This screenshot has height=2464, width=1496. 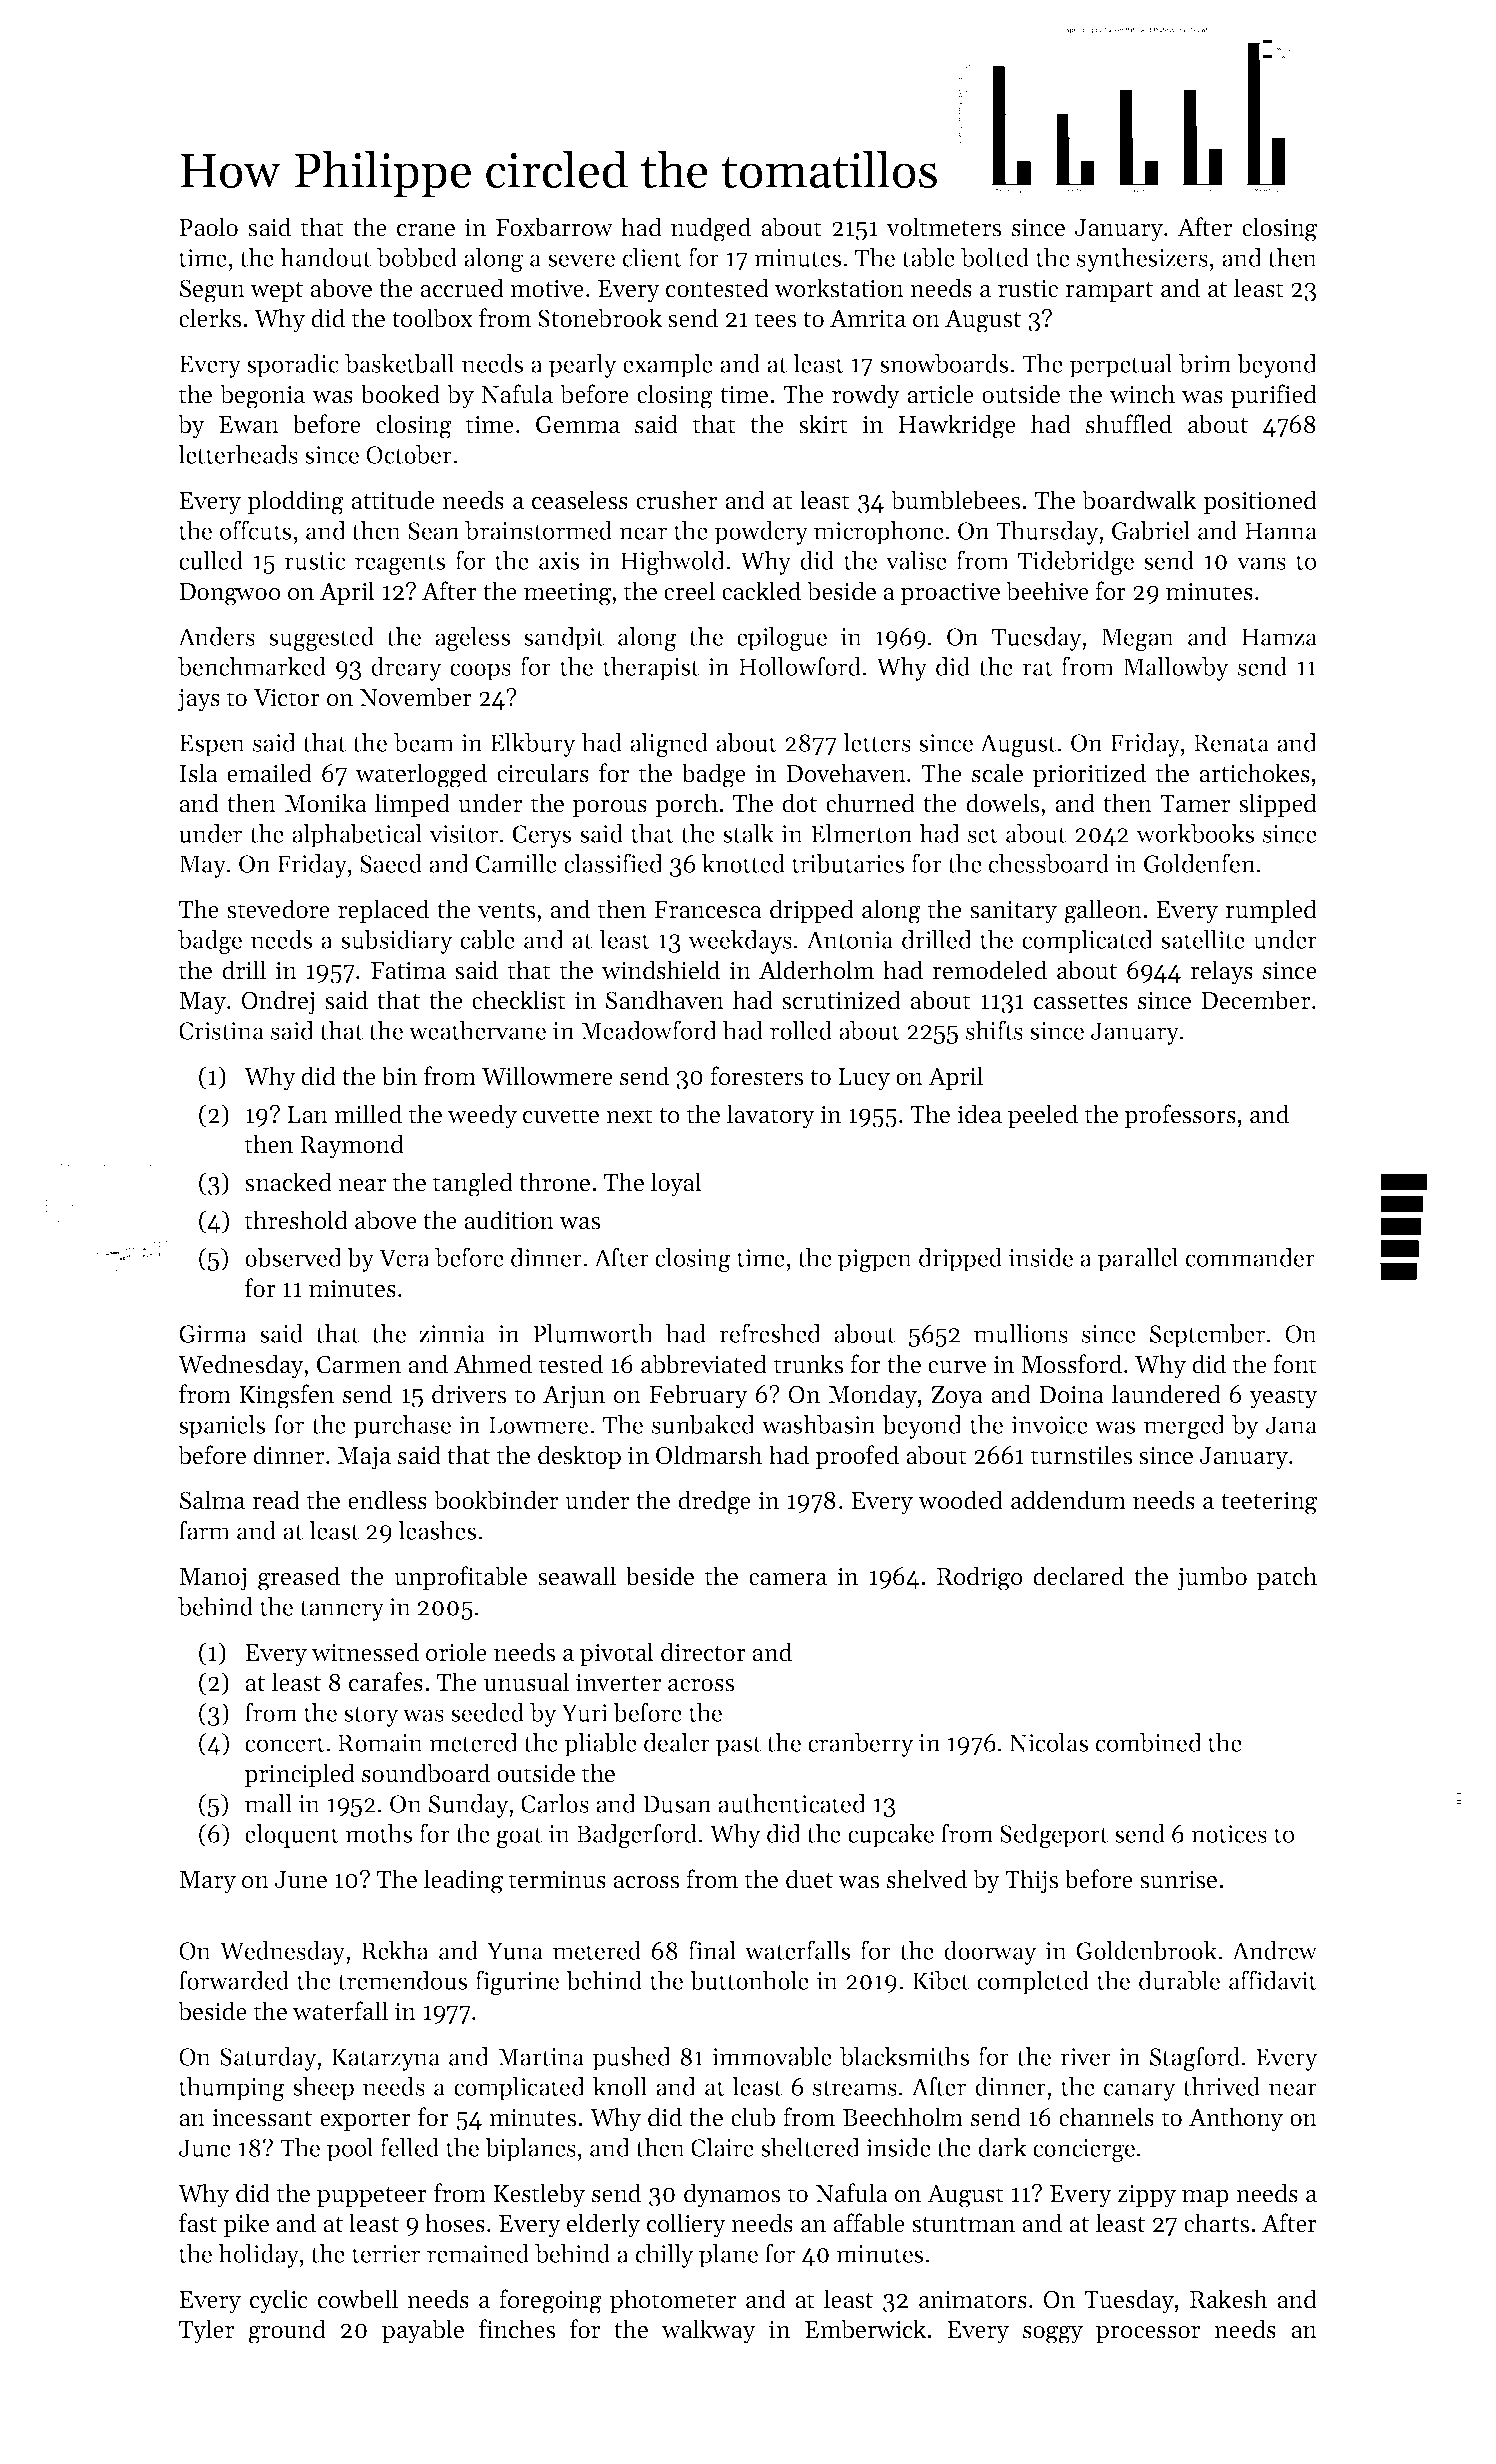 I want to click on synthesizers, so click(x=1142, y=260).
